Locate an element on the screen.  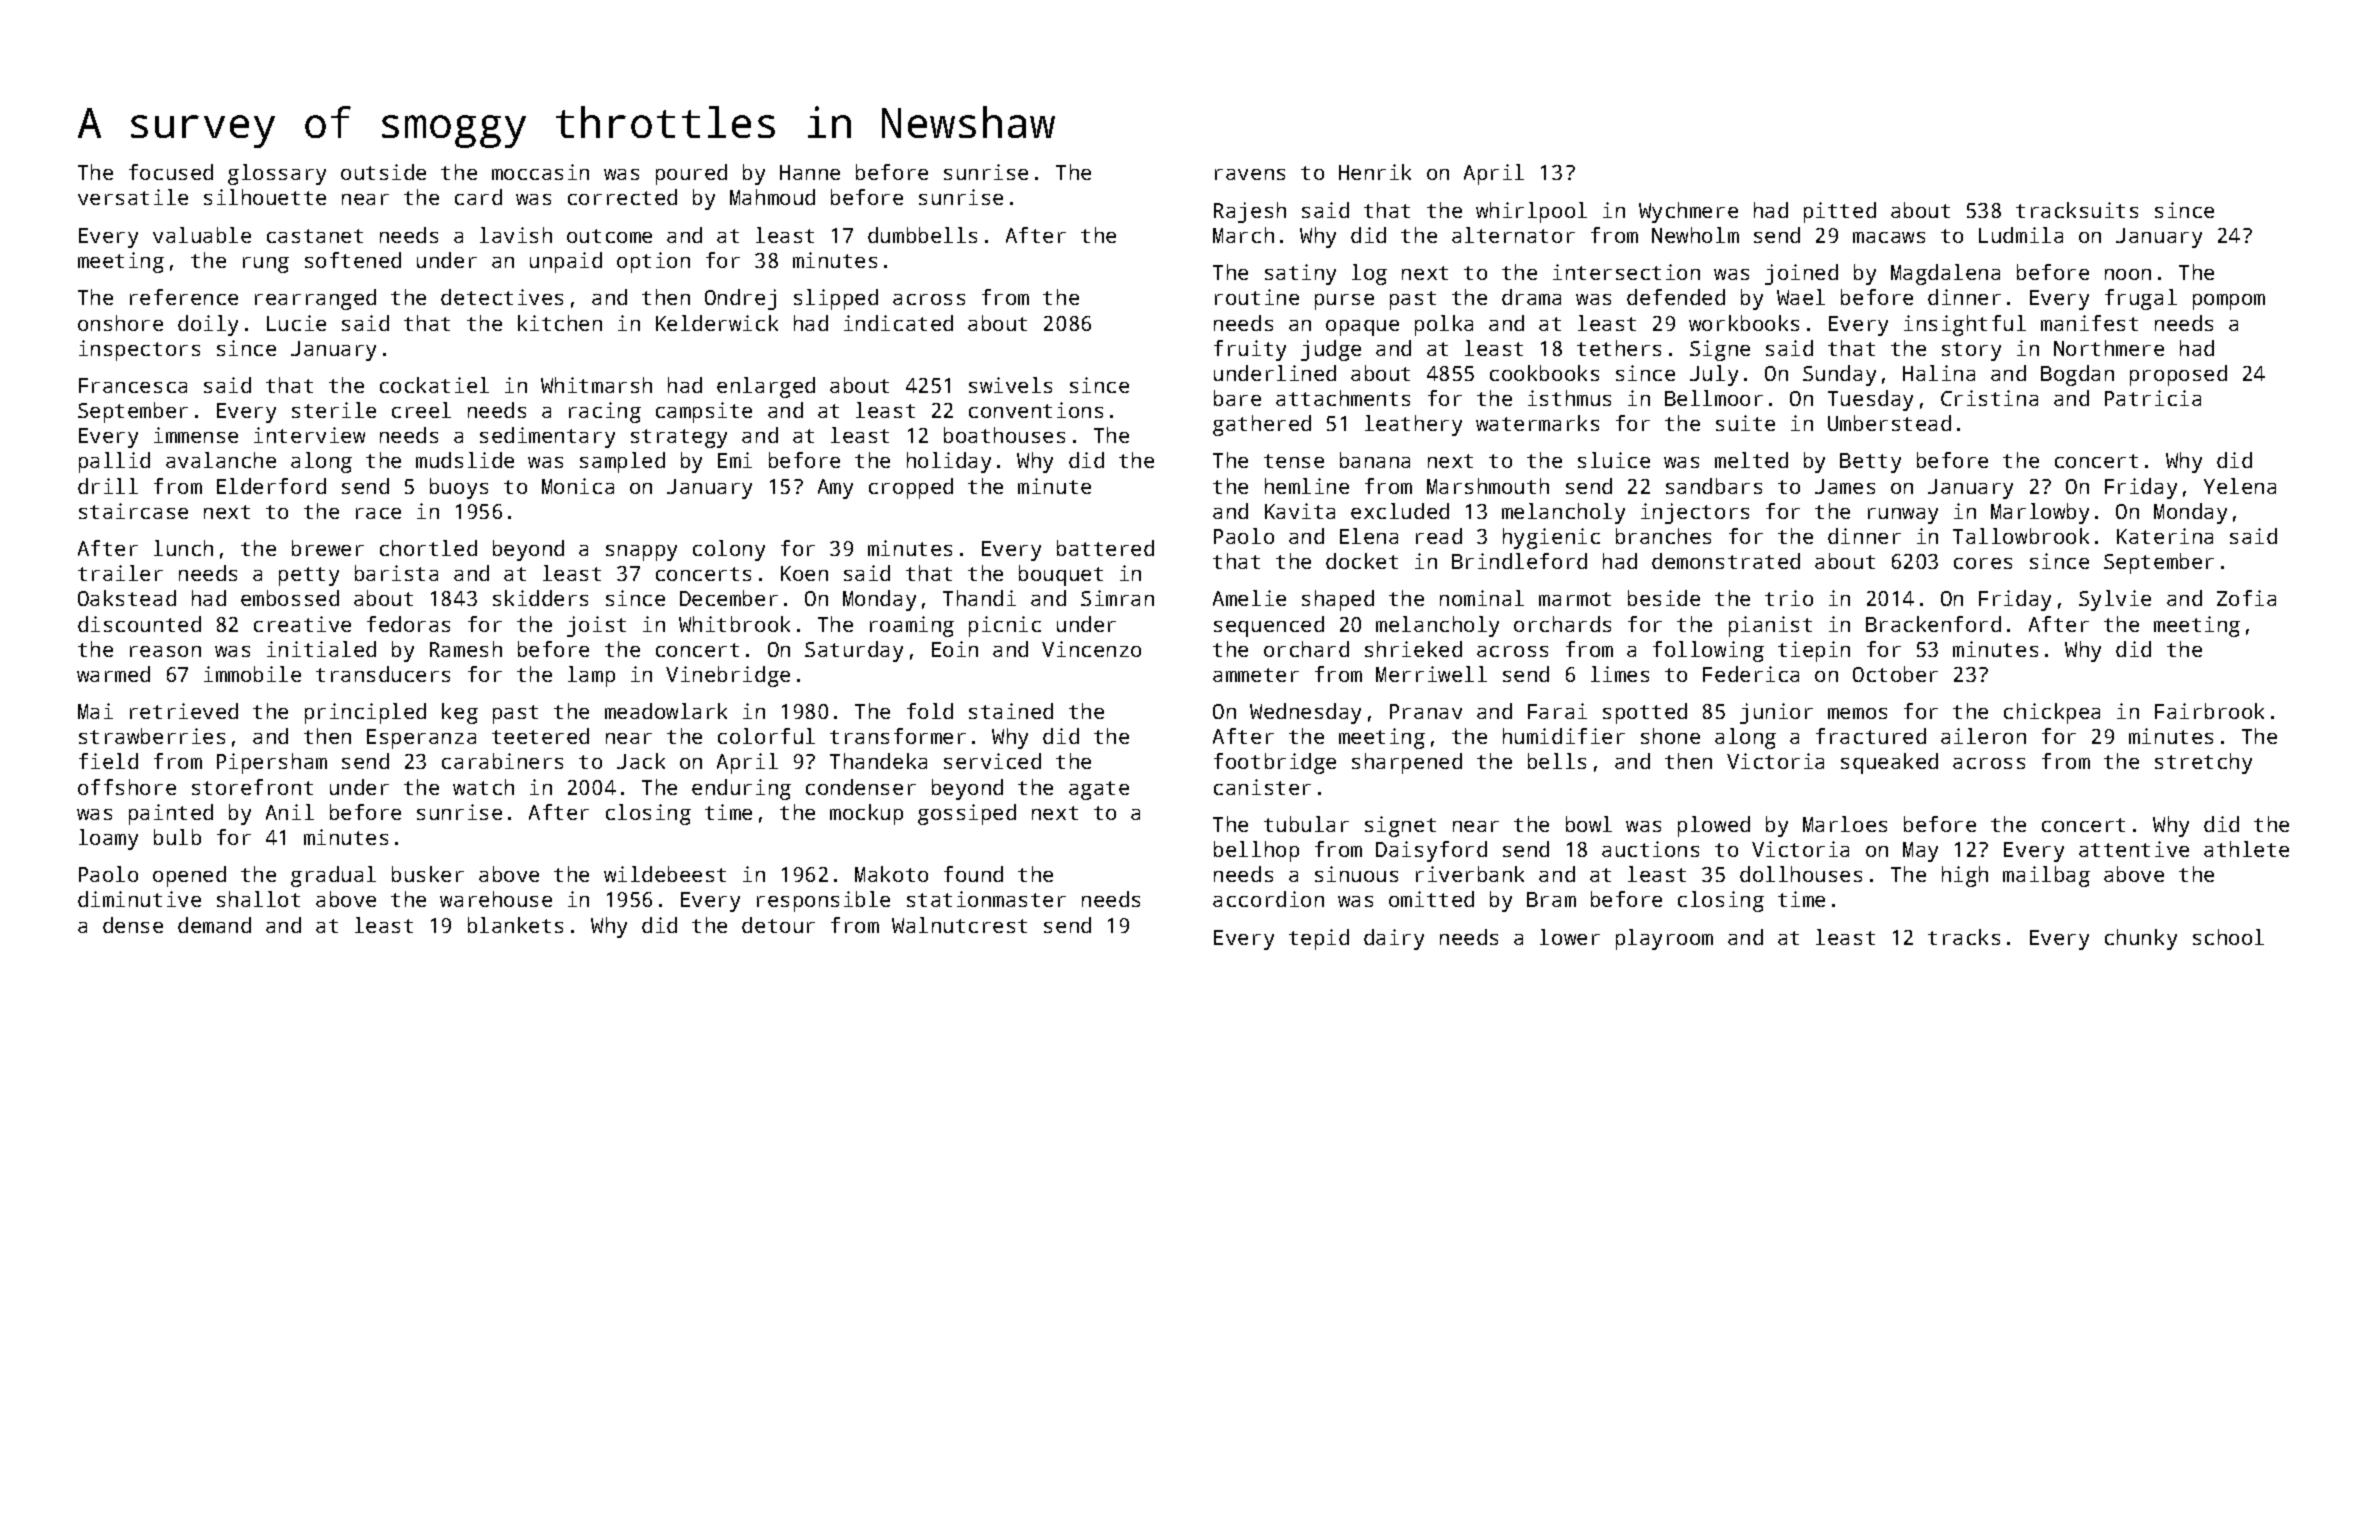
excluded is located at coordinates (1400, 511).
